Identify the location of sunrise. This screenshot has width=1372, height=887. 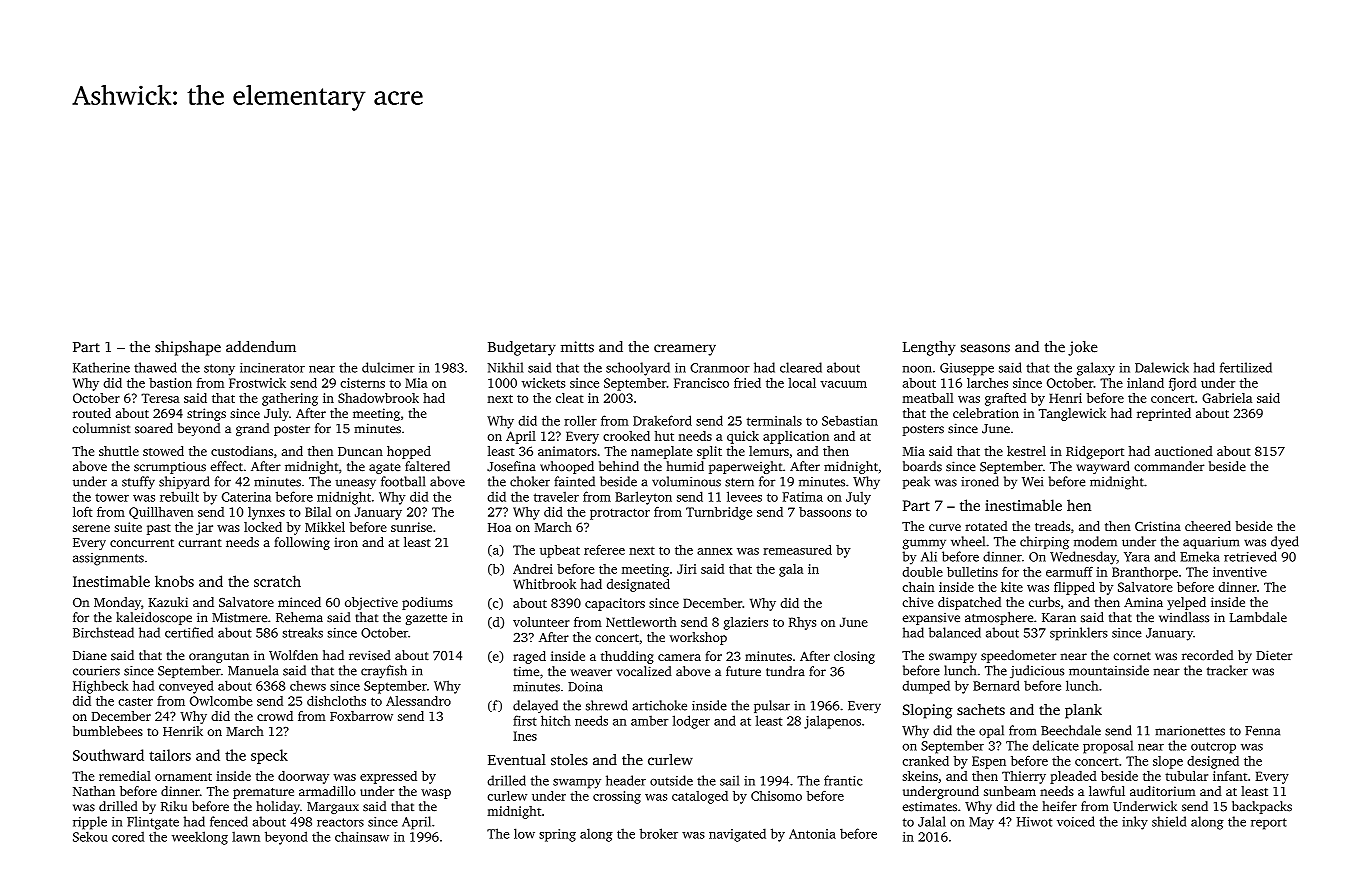
(411, 527).
